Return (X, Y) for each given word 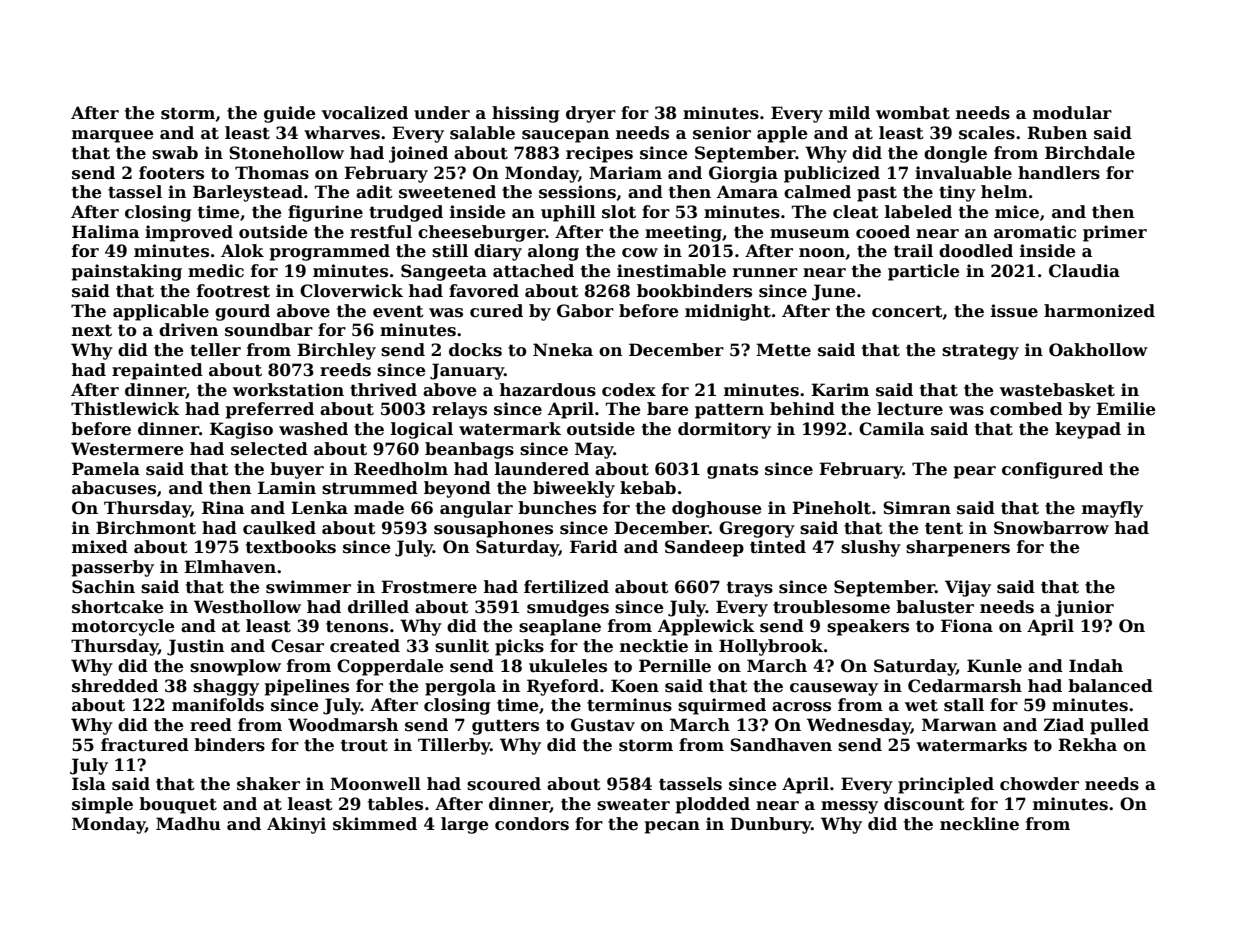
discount (924, 804)
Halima (105, 232)
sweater (633, 804)
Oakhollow (1098, 350)
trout (364, 745)
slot (619, 212)
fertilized (566, 587)
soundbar (269, 330)
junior (1084, 608)
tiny (957, 193)
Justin (195, 647)
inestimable (671, 271)
